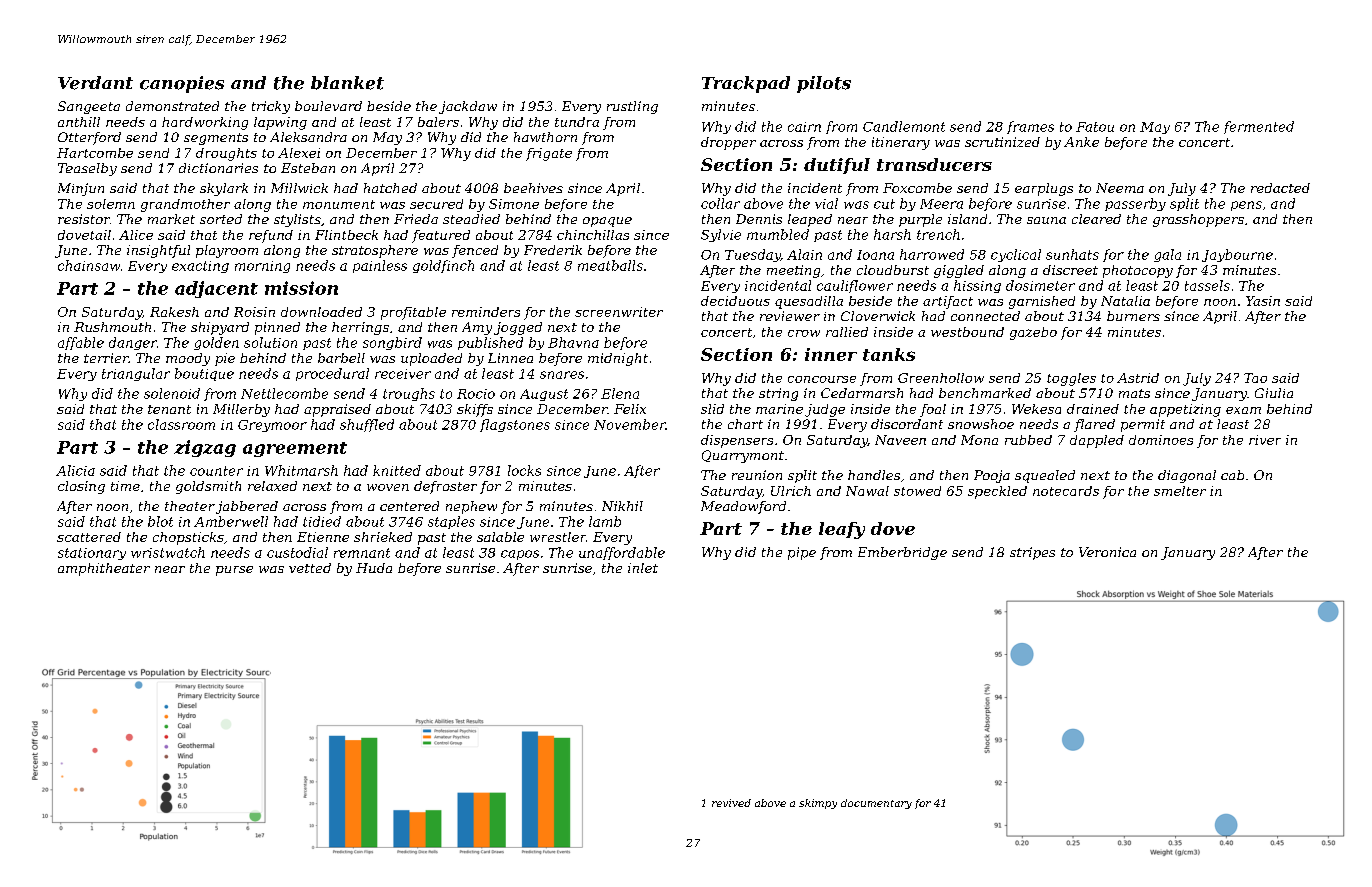  I want to click on Elena, so click(620, 393).
